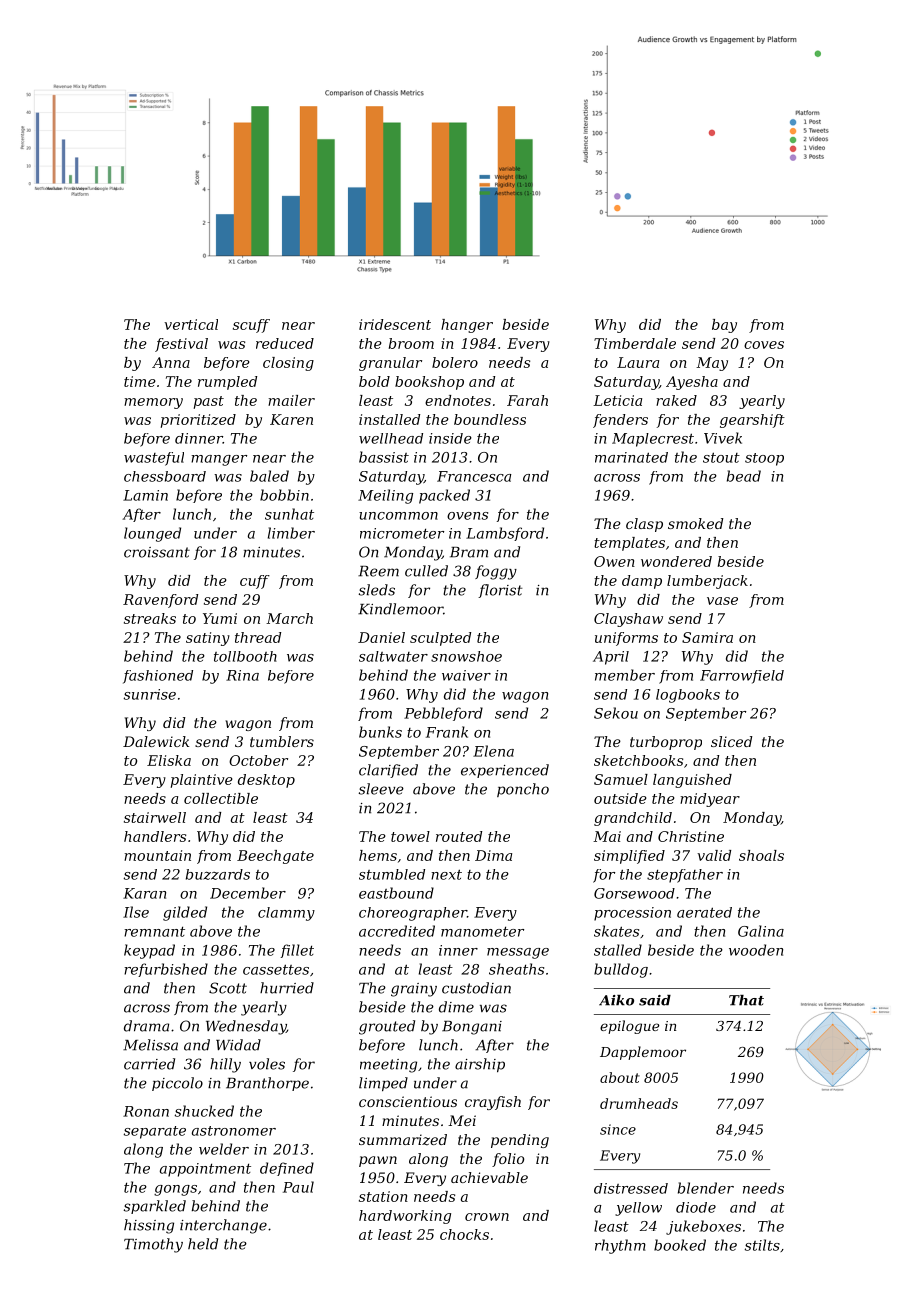 This document has height=1316, width=908. What do you see at coordinates (155, 836) in the document?
I see `handlers` at bounding box center [155, 836].
